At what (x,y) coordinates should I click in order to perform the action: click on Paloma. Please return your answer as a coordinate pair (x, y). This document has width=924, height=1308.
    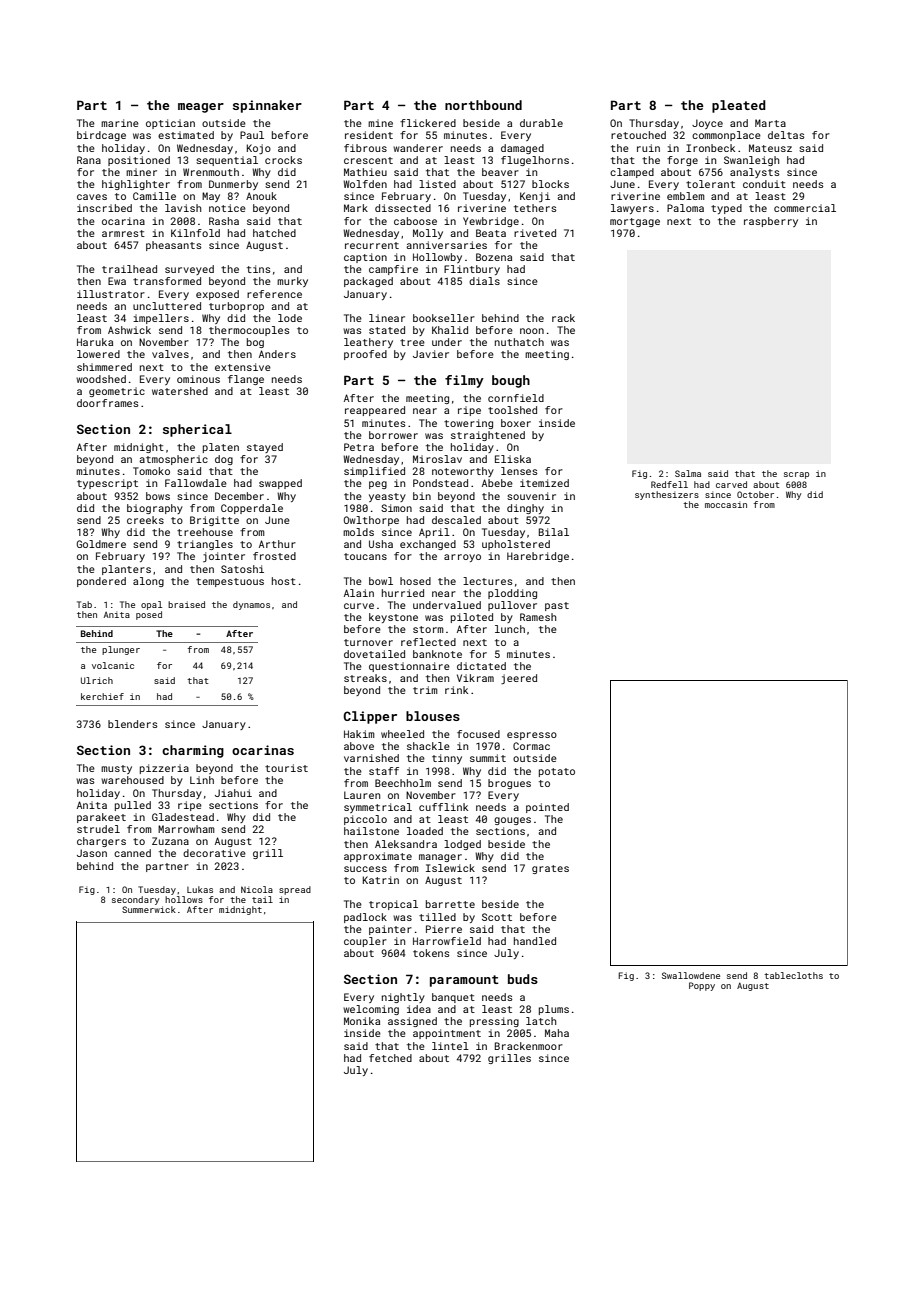
    Looking at the image, I should click on (685, 208).
